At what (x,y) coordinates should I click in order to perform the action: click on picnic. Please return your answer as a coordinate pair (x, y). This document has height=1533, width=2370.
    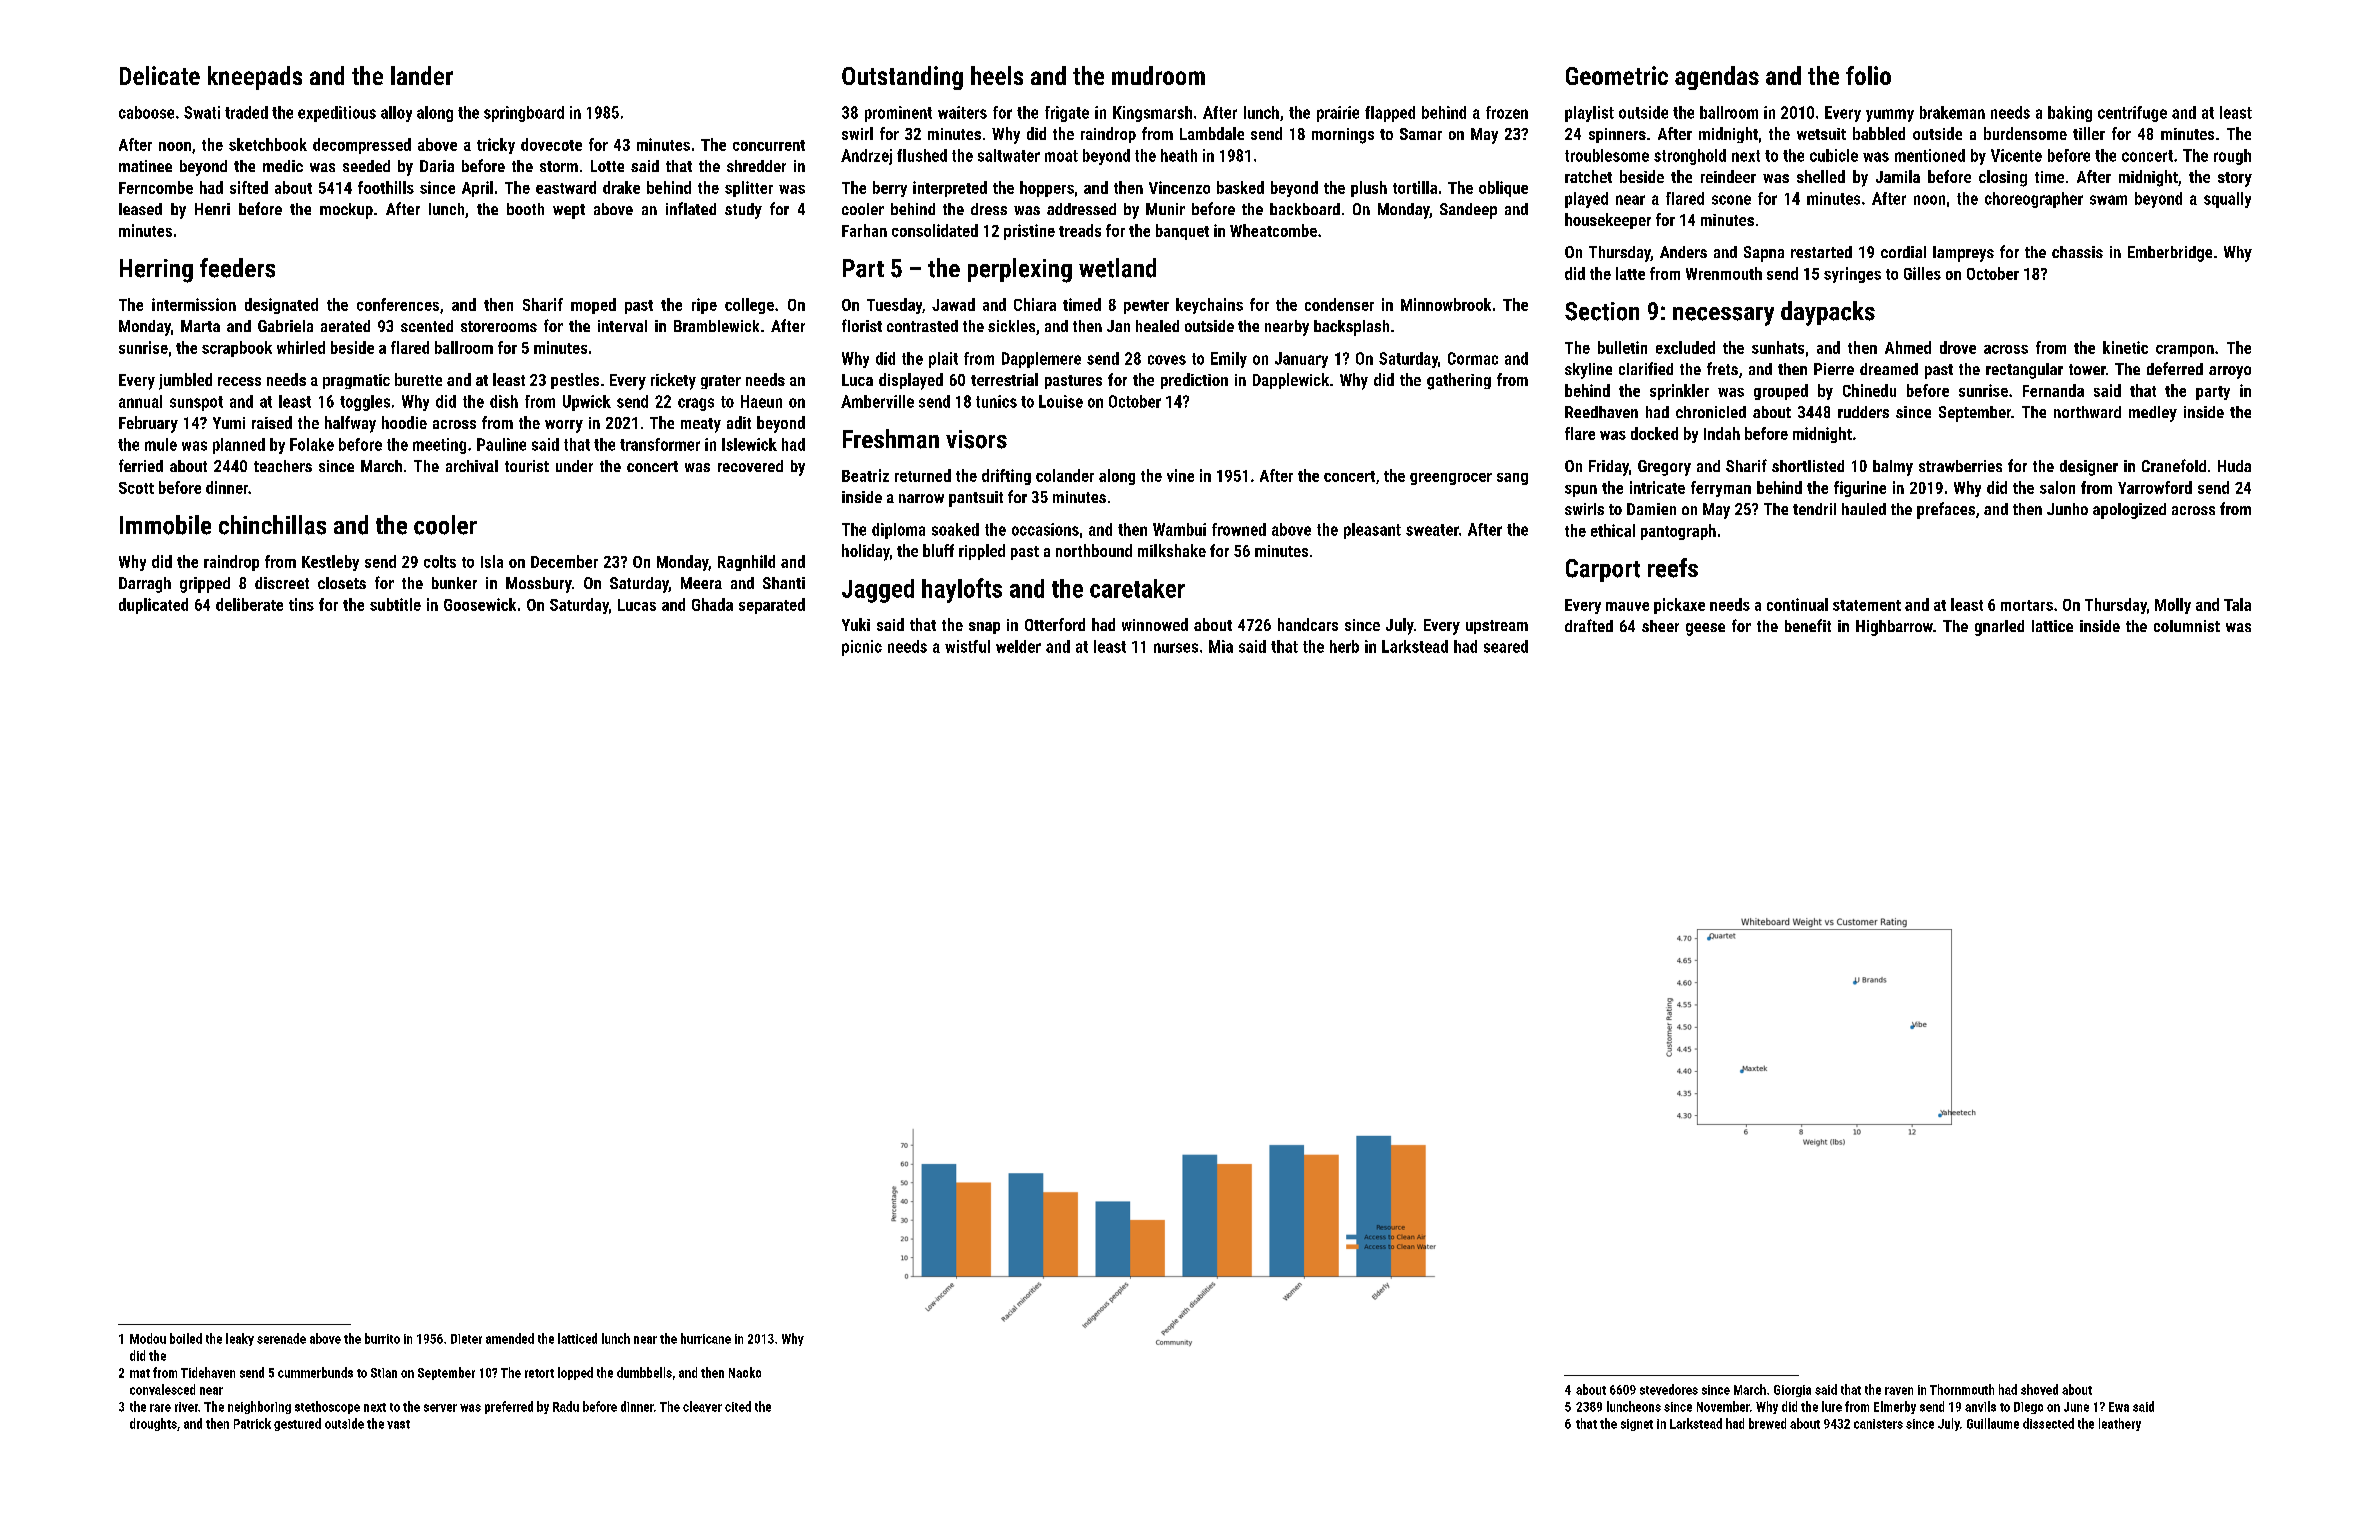
    Looking at the image, I should click on (862, 648).
